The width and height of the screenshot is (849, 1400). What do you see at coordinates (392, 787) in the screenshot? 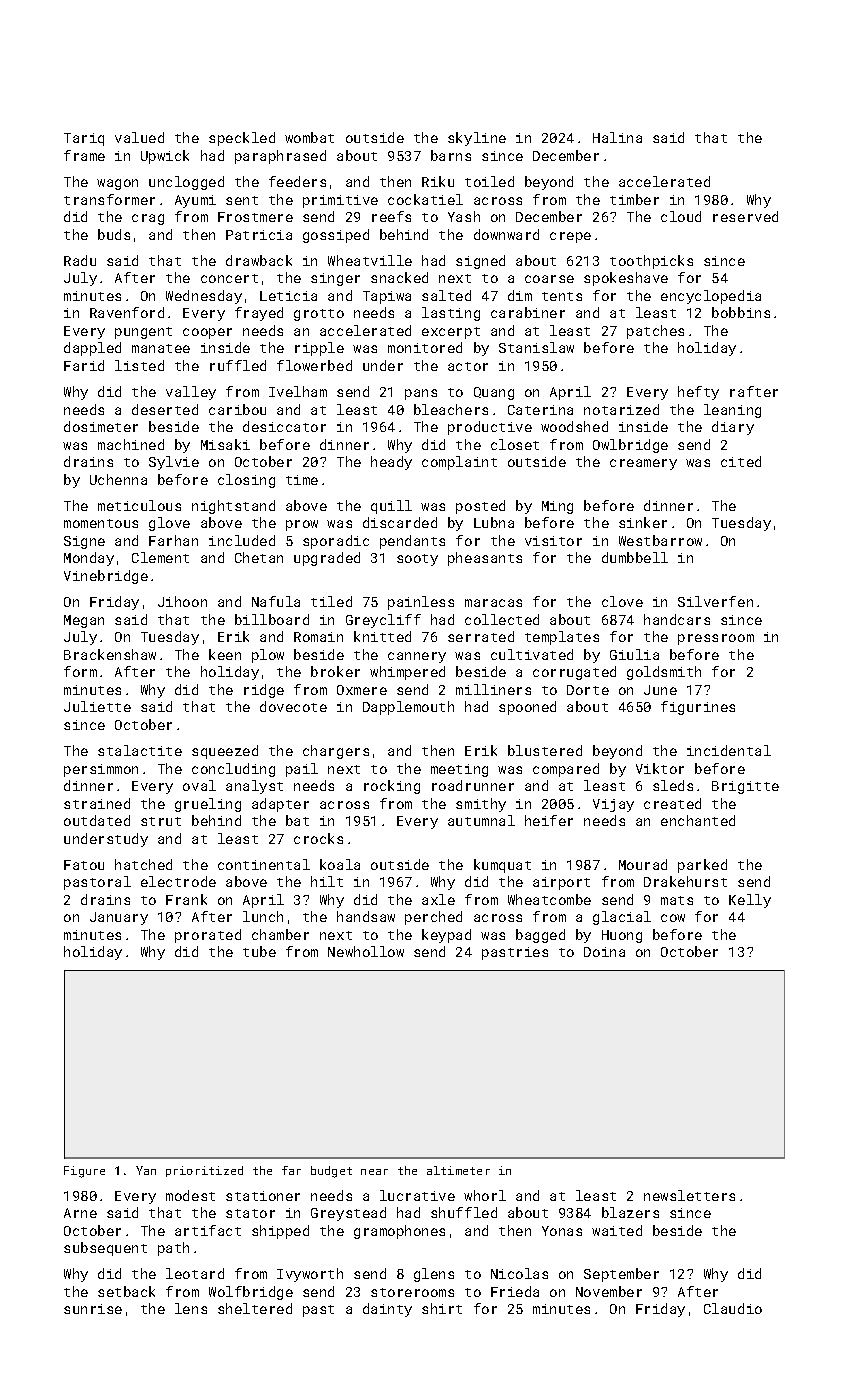
I see `rocking` at bounding box center [392, 787].
